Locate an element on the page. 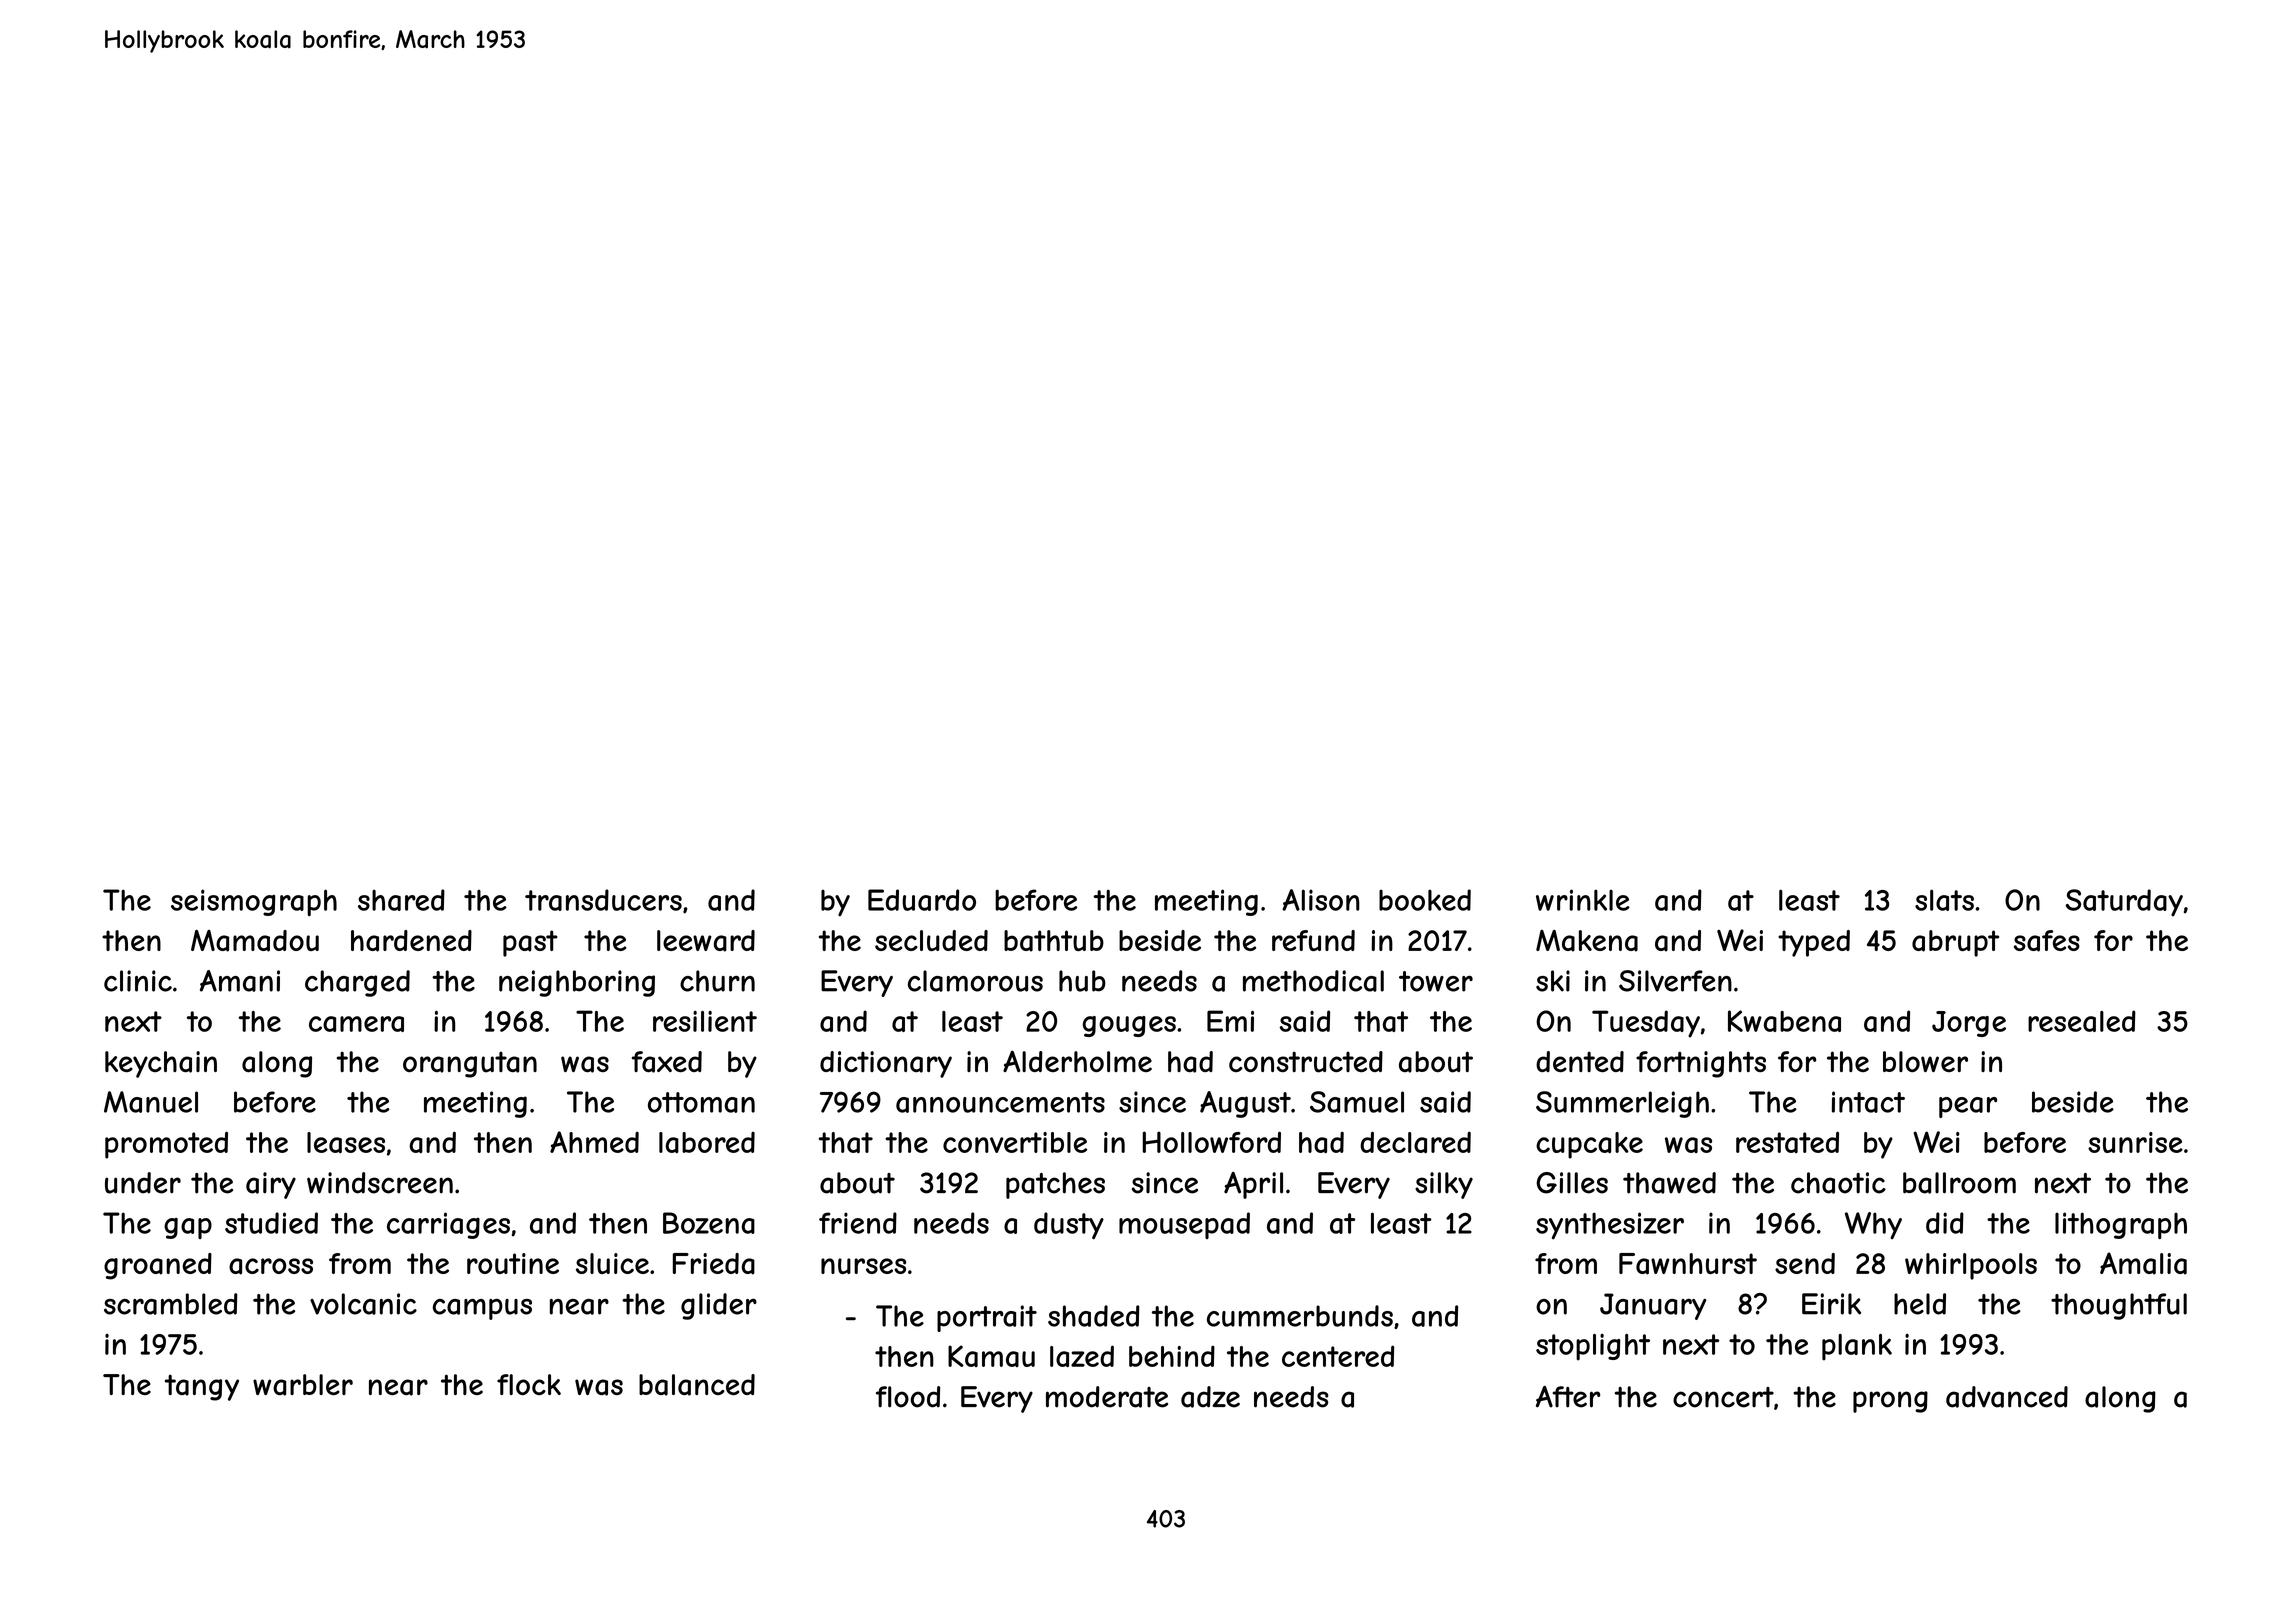  wrinkle is located at coordinates (1583, 900).
